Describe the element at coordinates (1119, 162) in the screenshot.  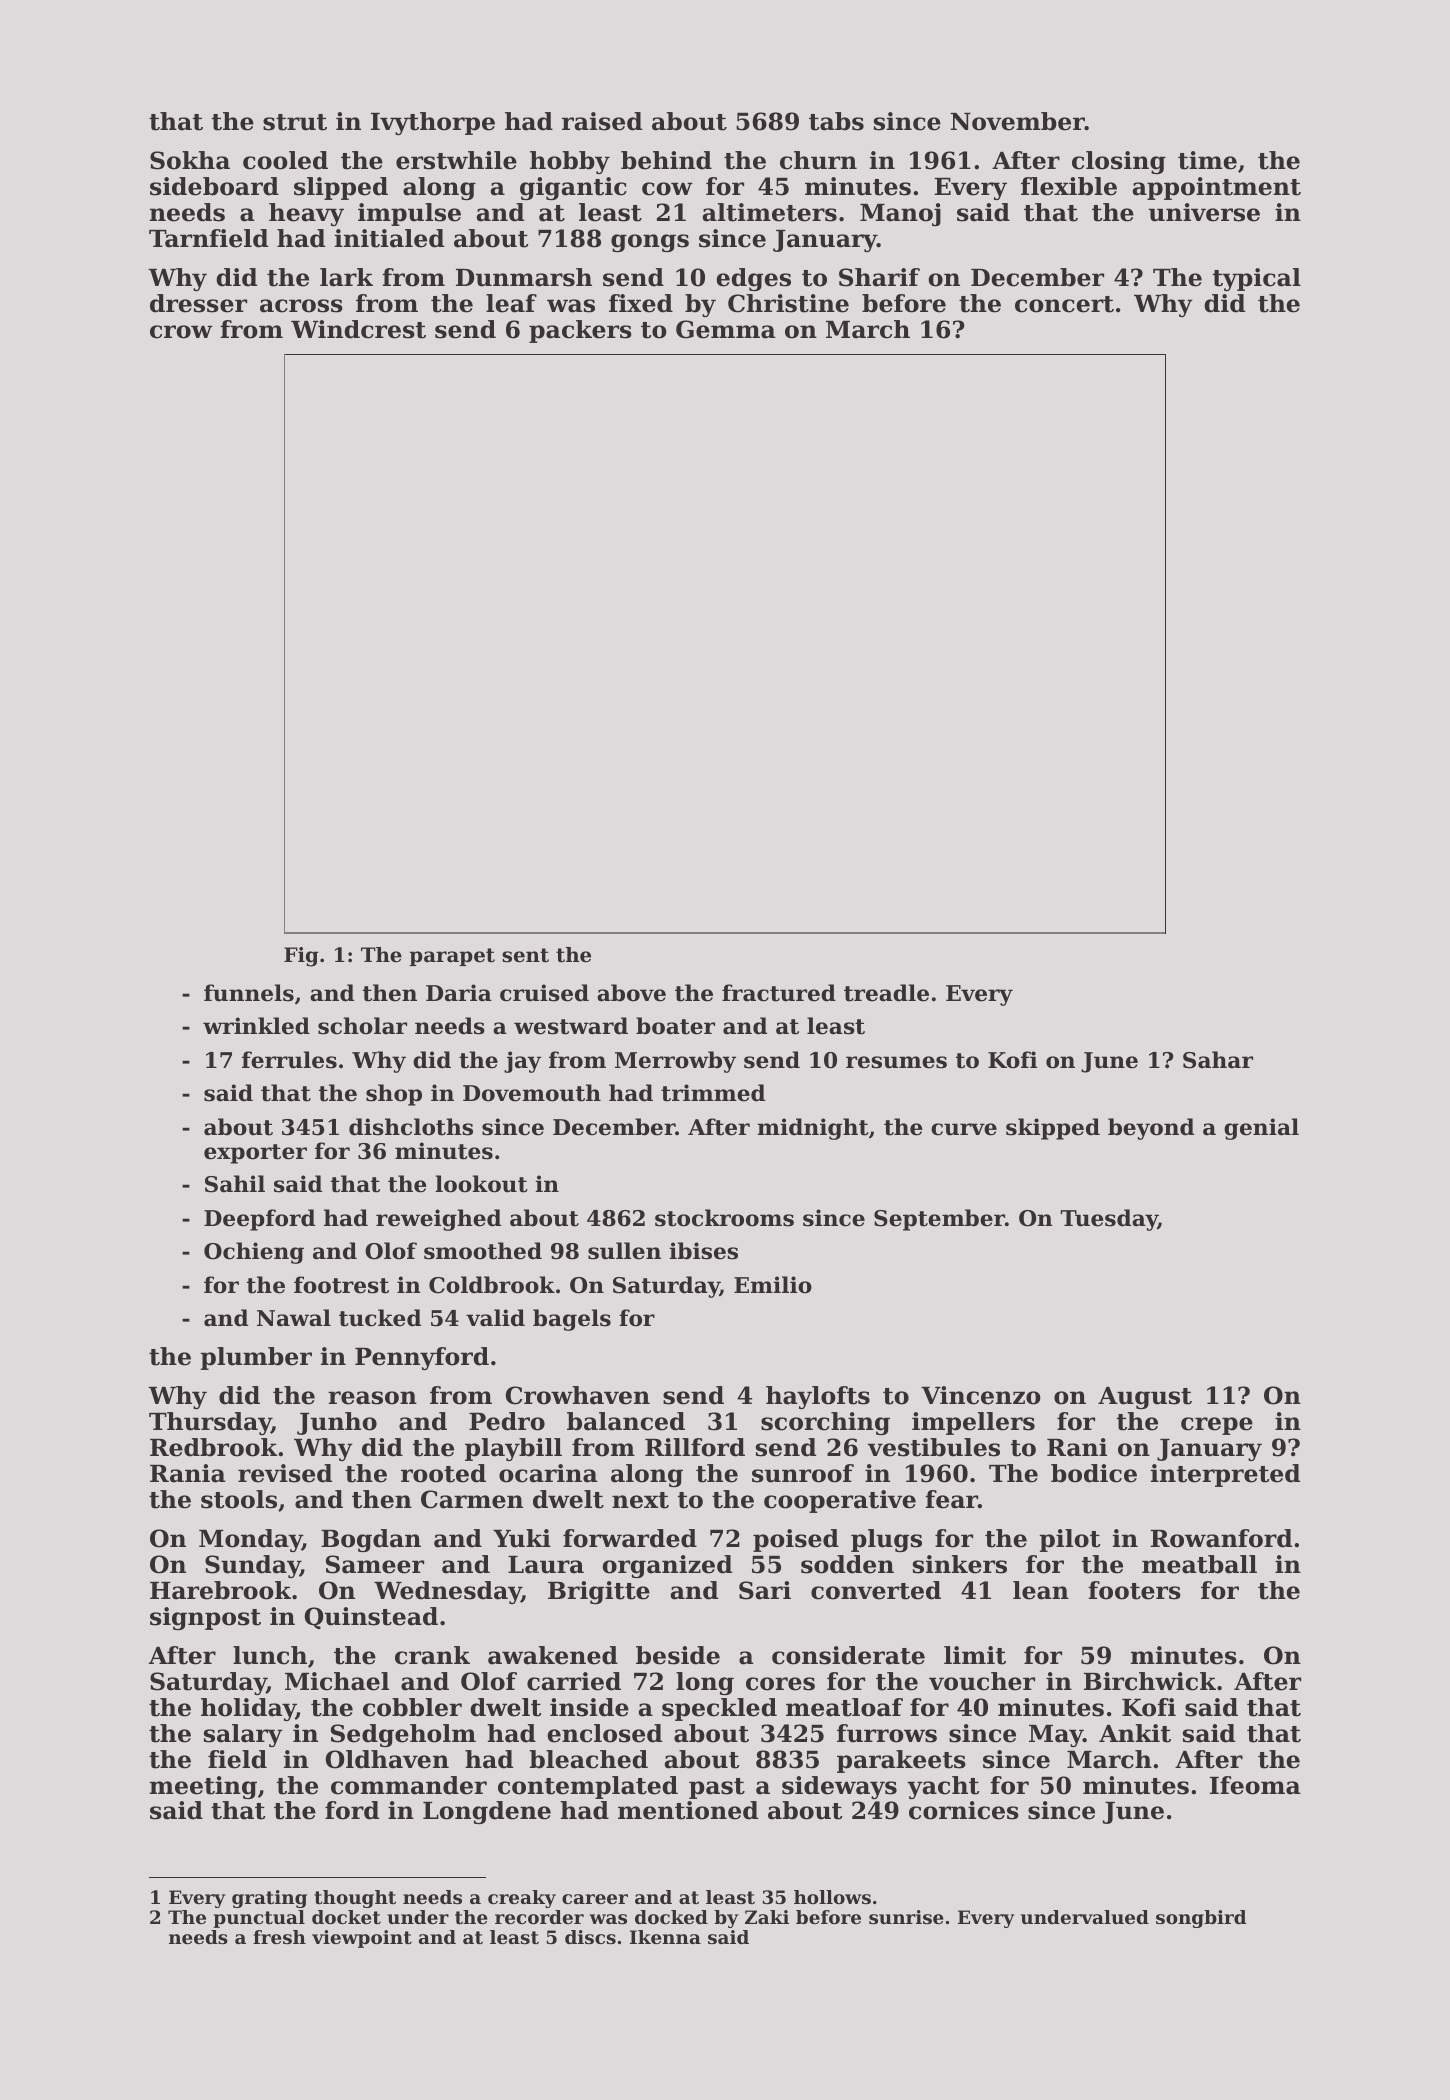
I see `closing` at that location.
